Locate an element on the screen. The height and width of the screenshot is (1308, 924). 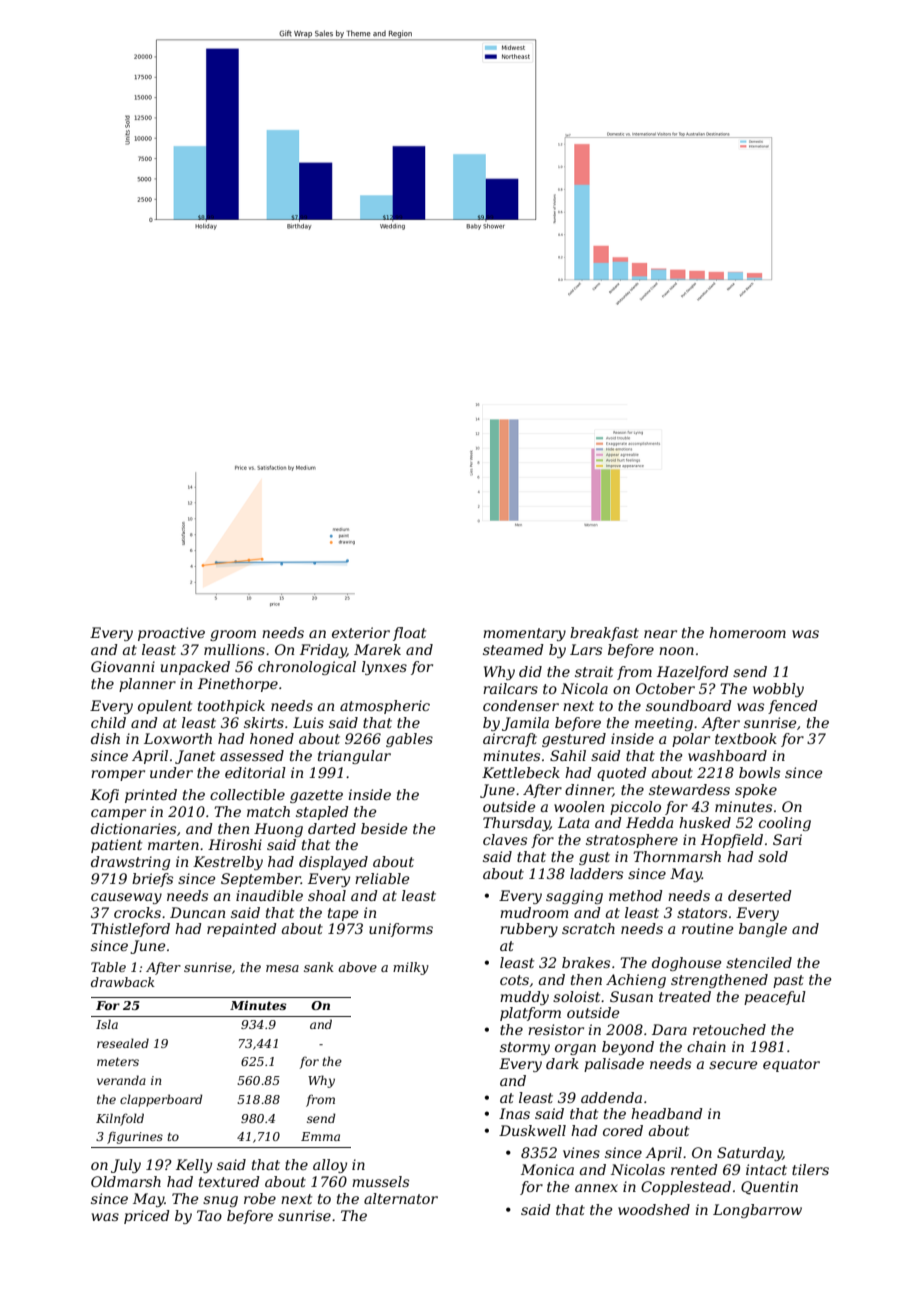
Monica is located at coordinates (547, 1169).
